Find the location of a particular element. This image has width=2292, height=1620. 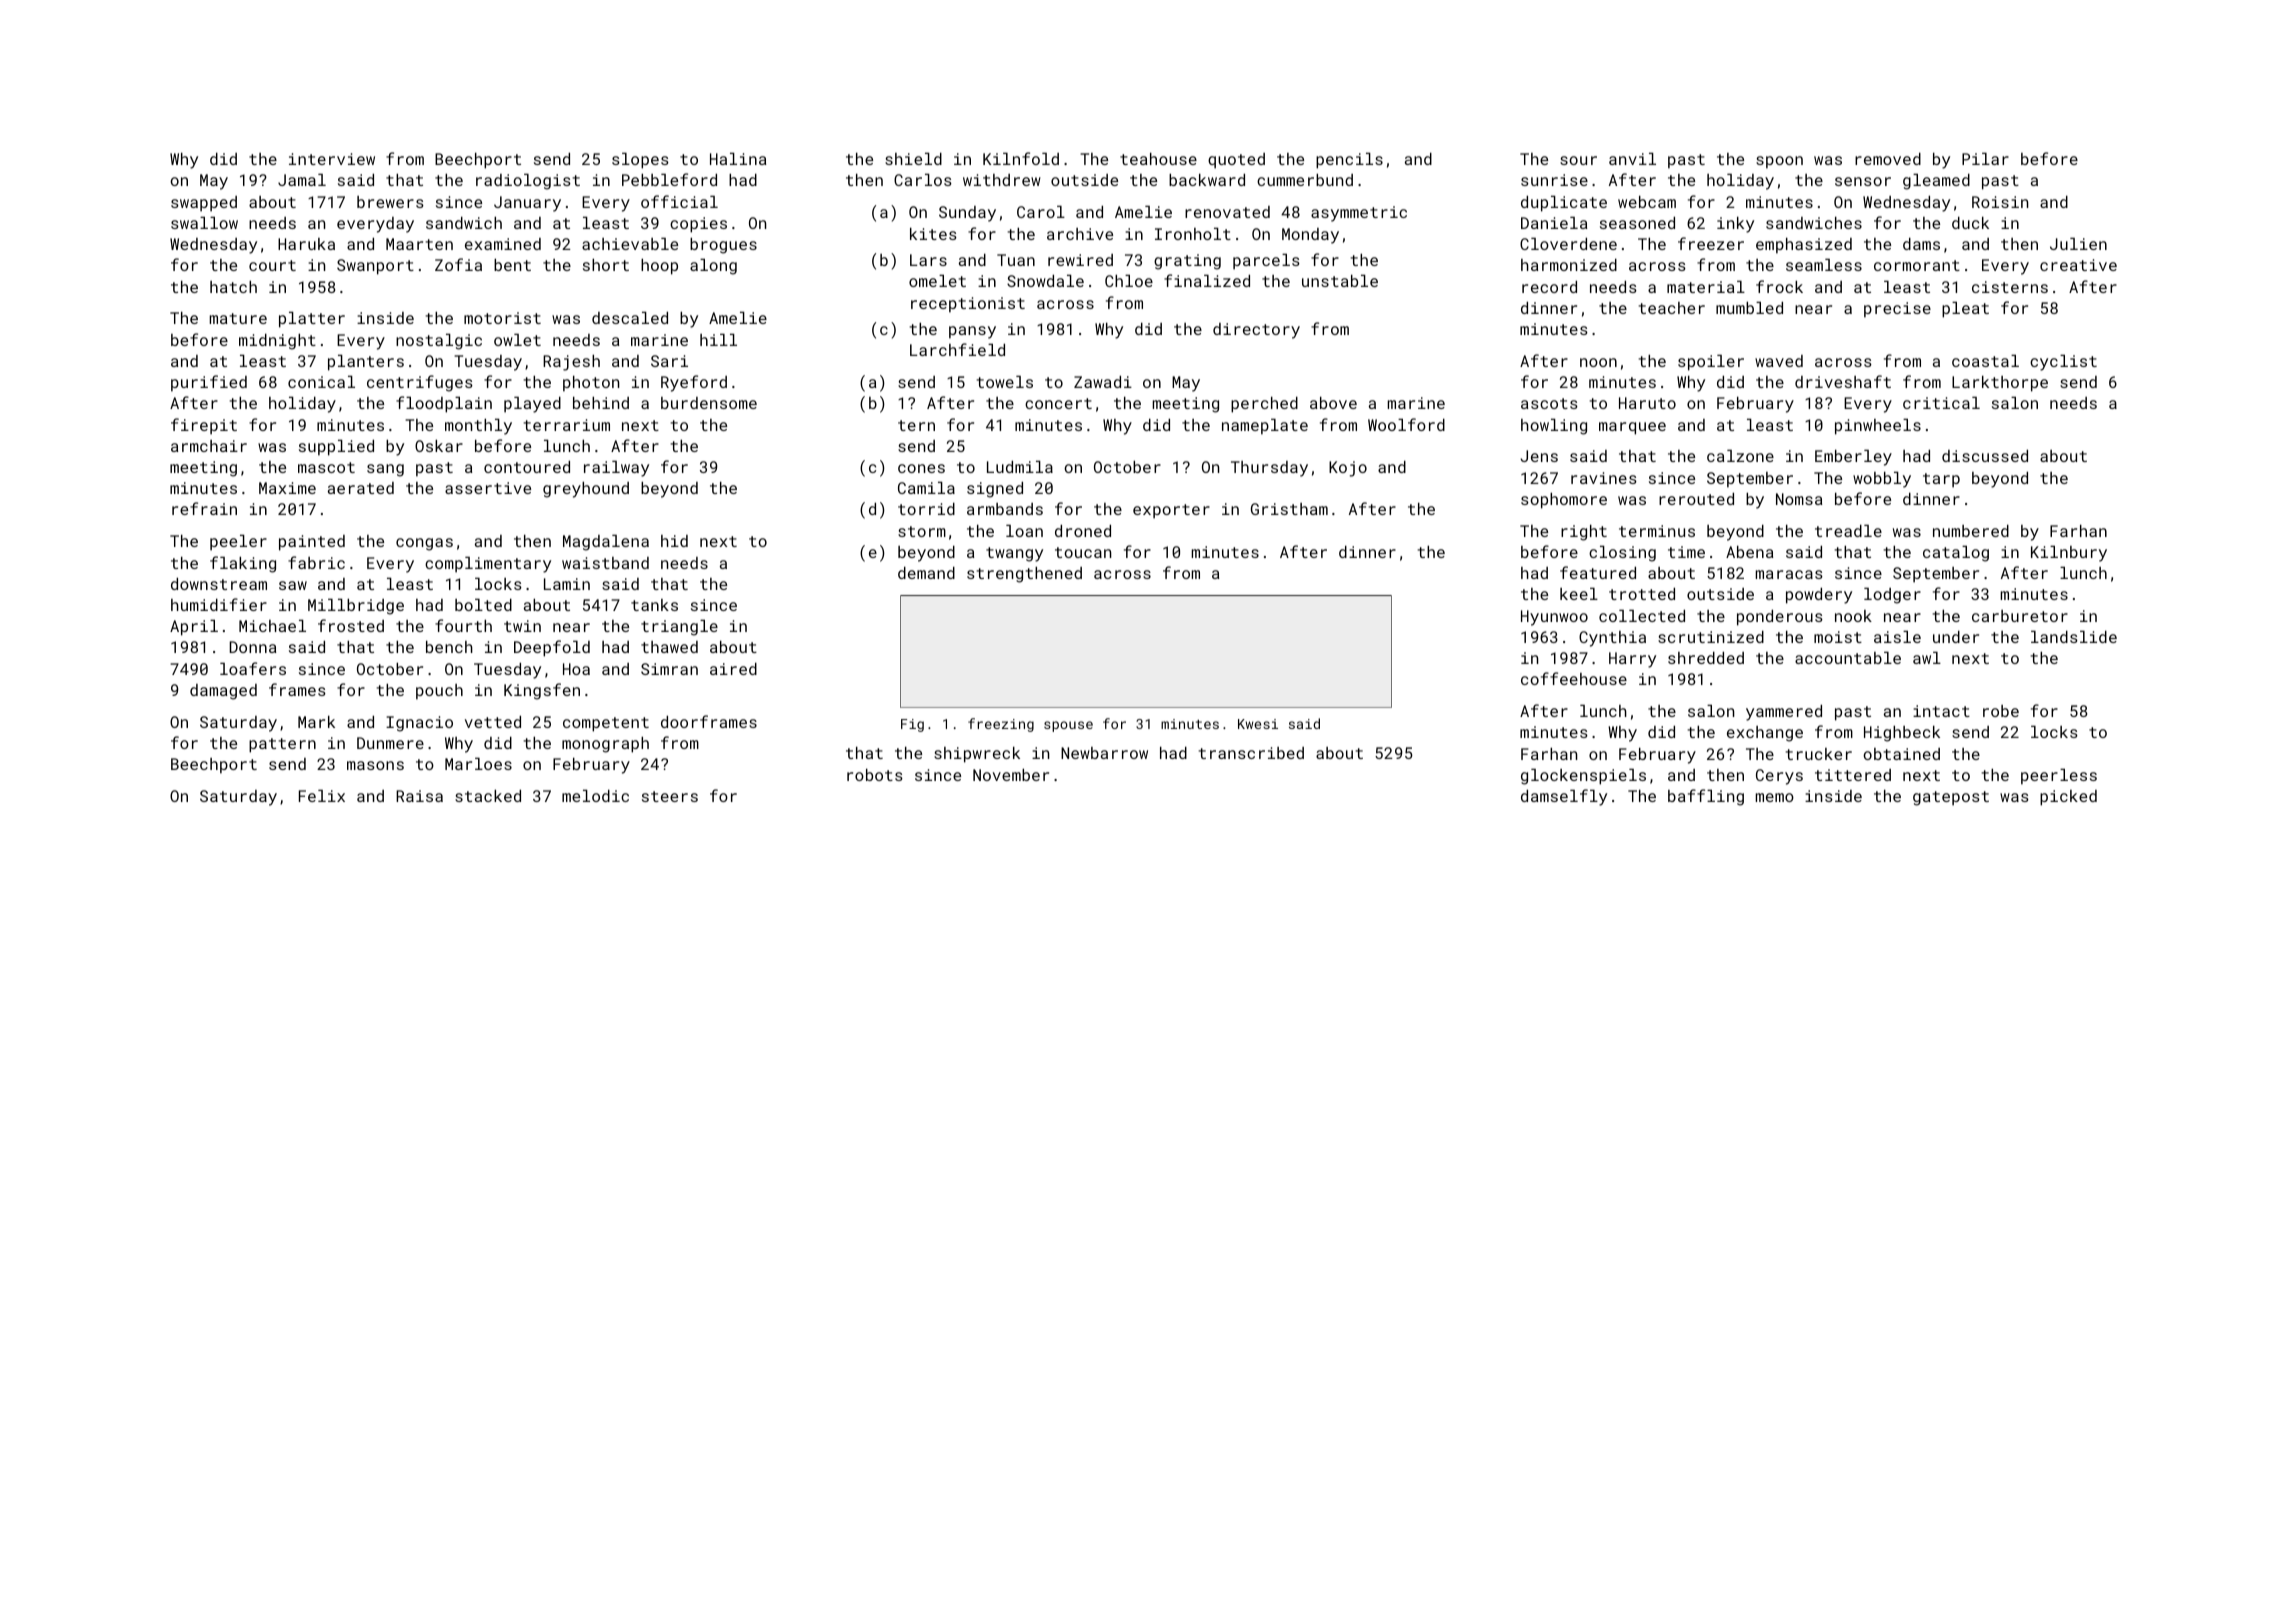

Pilar is located at coordinates (1985, 159).
